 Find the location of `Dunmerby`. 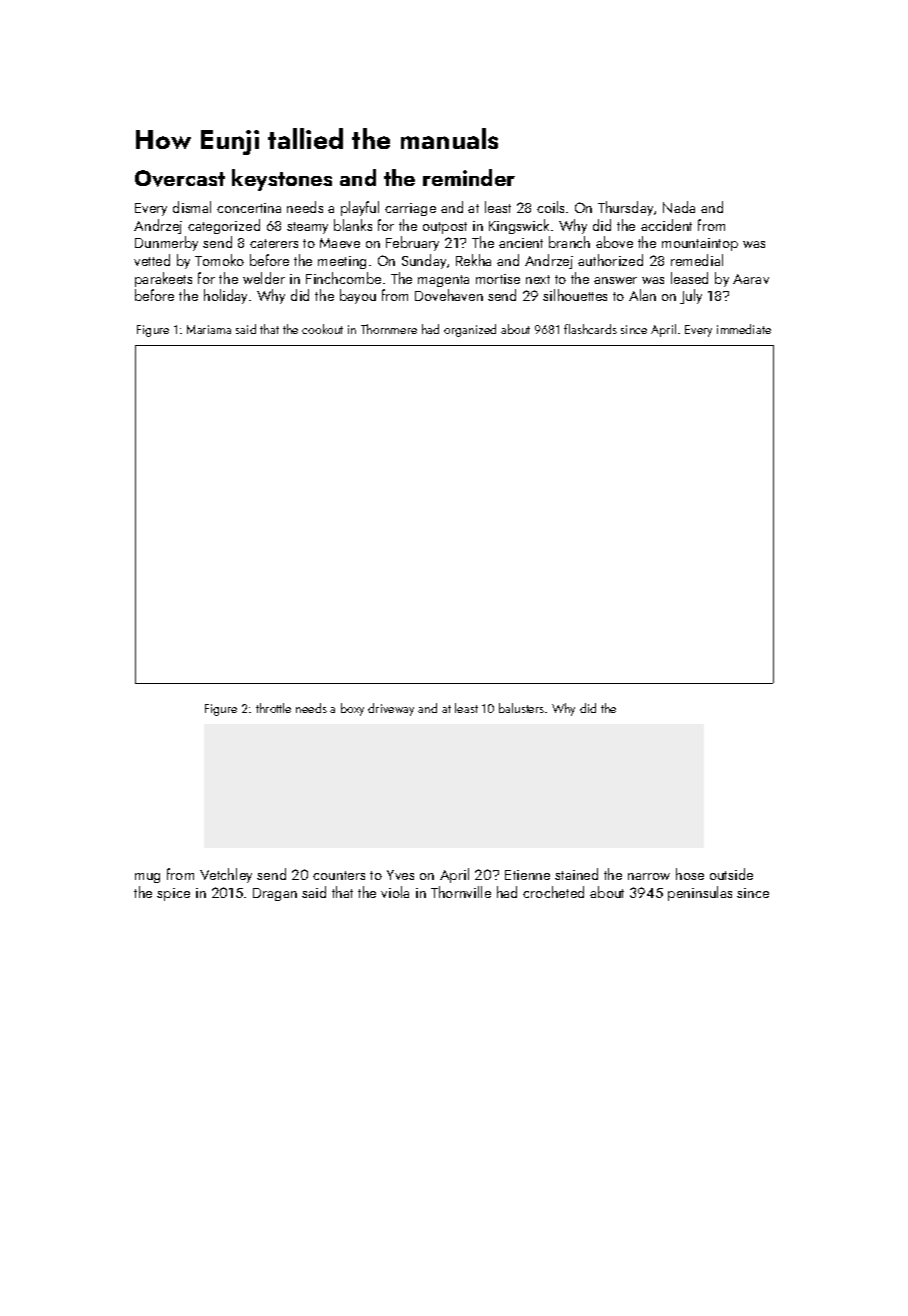

Dunmerby is located at coordinates (166, 243).
